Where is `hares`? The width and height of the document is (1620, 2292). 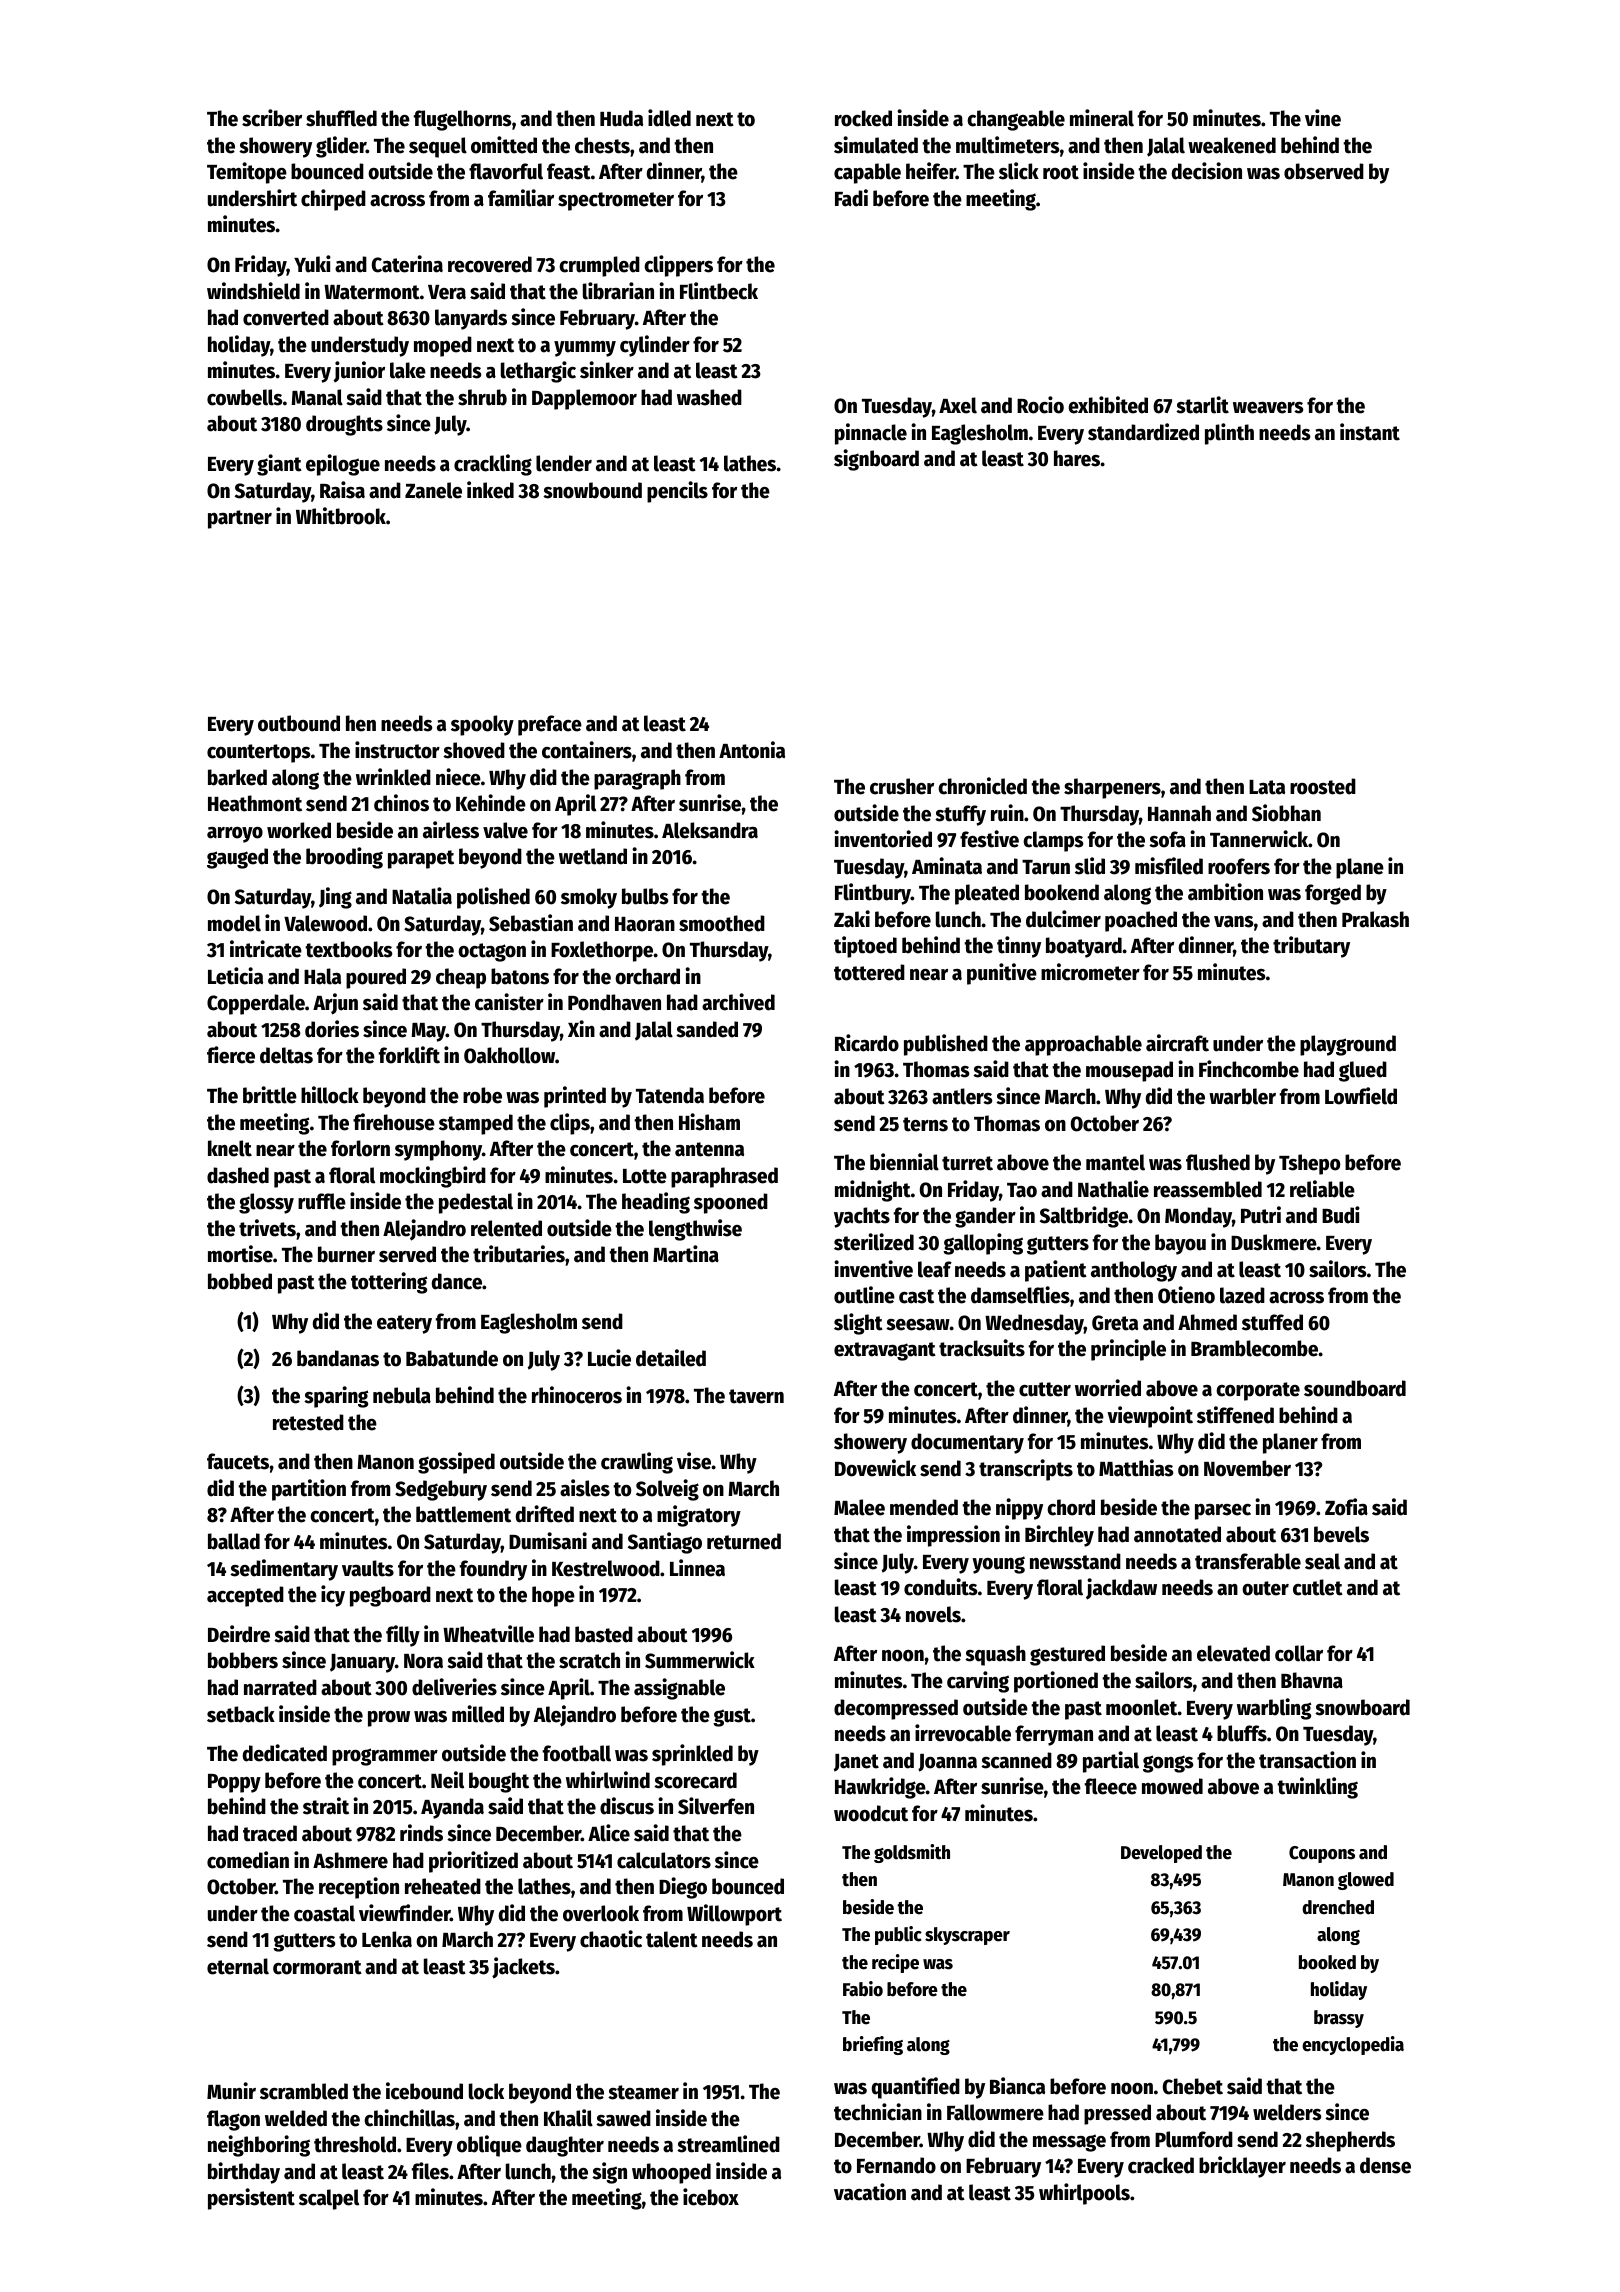
hares is located at coordinates (1077, 458).
